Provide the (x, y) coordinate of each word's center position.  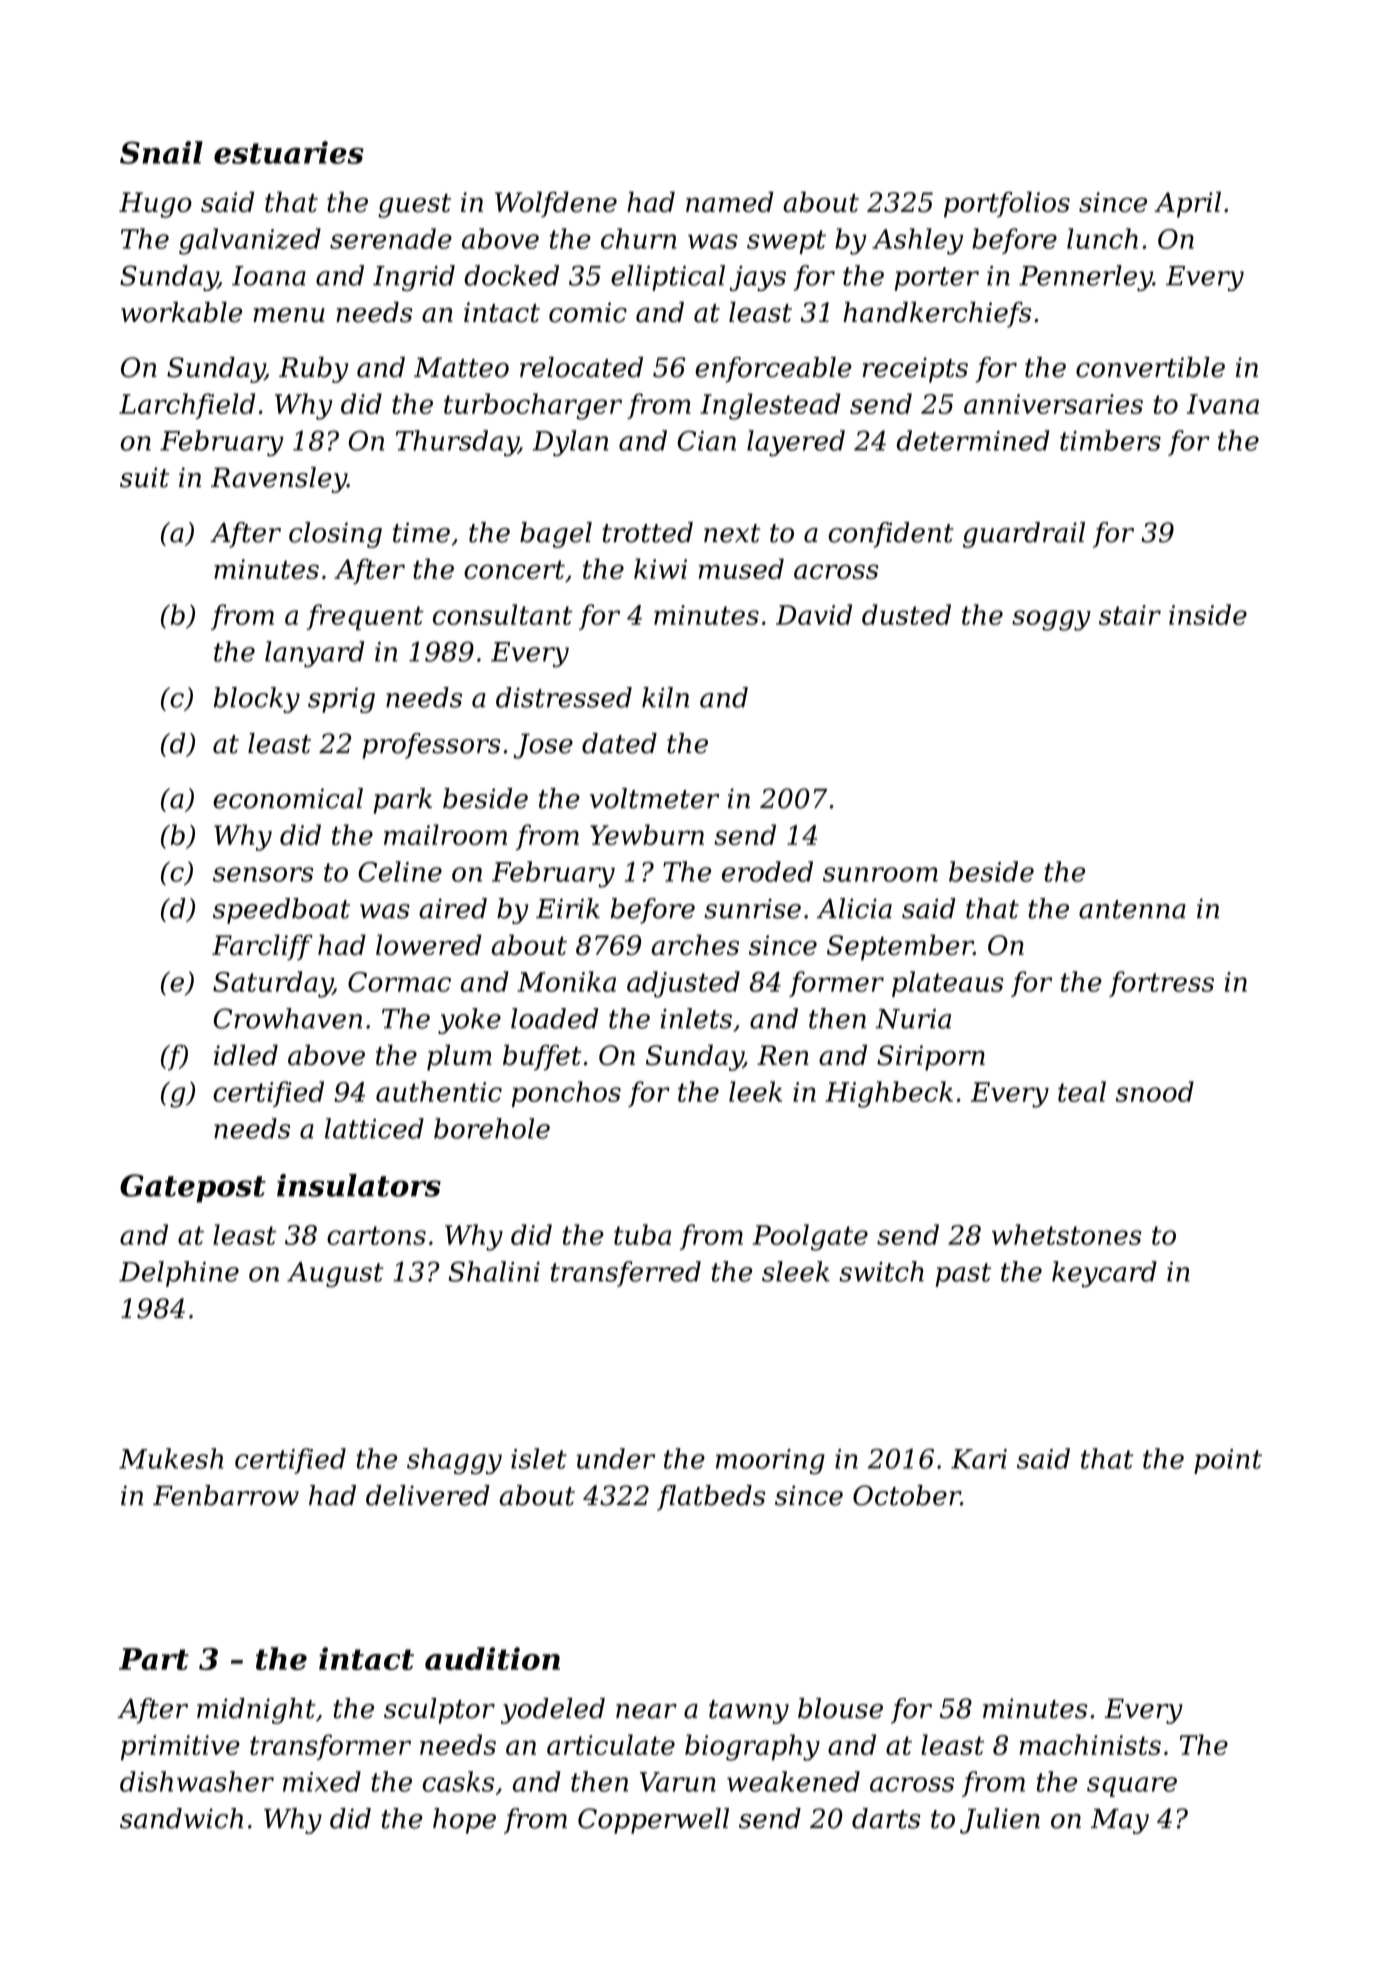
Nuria (913, 1019)
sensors (263, 874)
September (900, 947)
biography (752, 1747)
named (729, 202)
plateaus (948, 984)
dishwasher (197, 1781)
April (1188, 204)
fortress (1161, 984)
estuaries (289, 152)
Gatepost (193, 1188)
